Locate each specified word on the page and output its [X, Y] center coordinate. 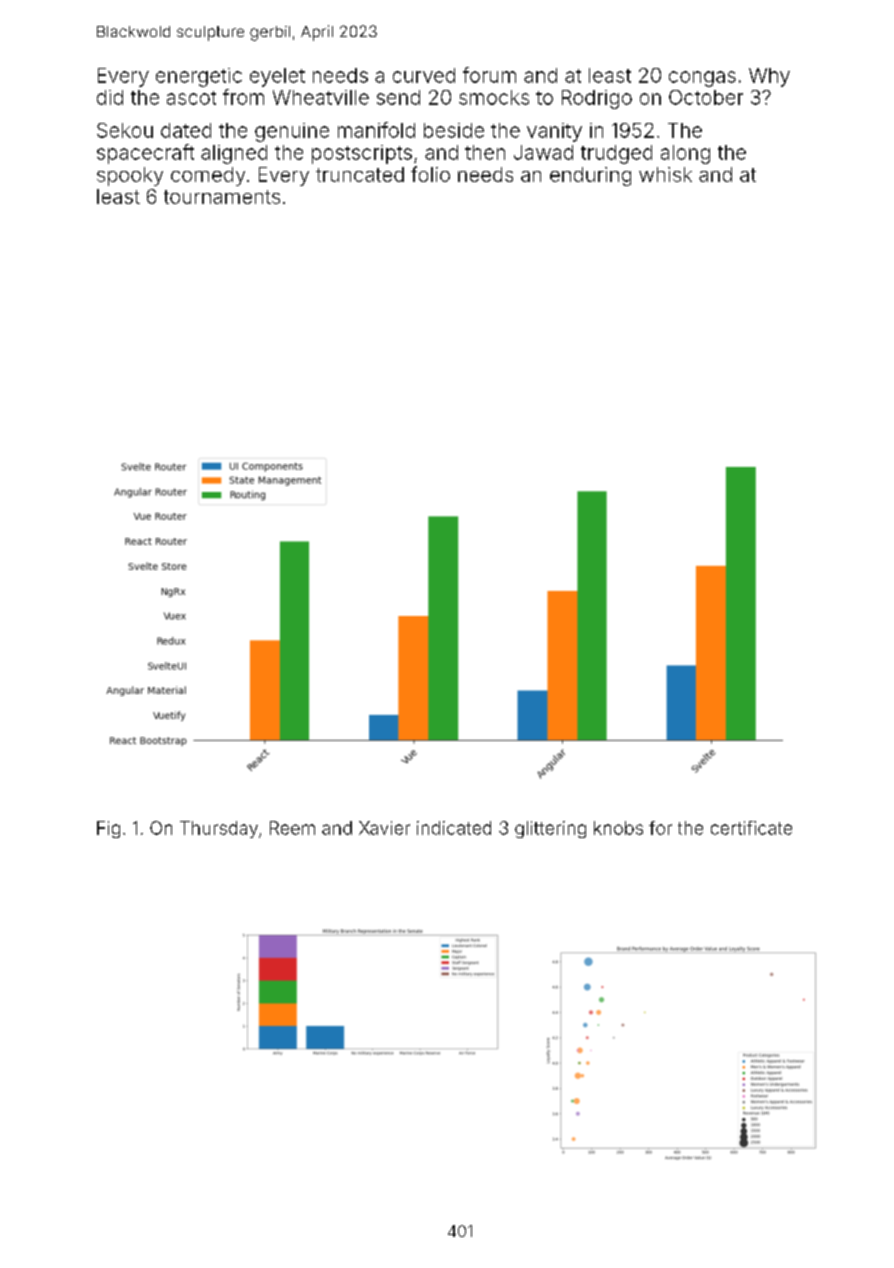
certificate [751, 828]
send [398, 97]
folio [430, 174]
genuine [292, 132]
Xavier [384, 828]
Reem [292, 828]
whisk [665, 174]
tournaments [222, 197]
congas [702, 79]
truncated [360, 174]
